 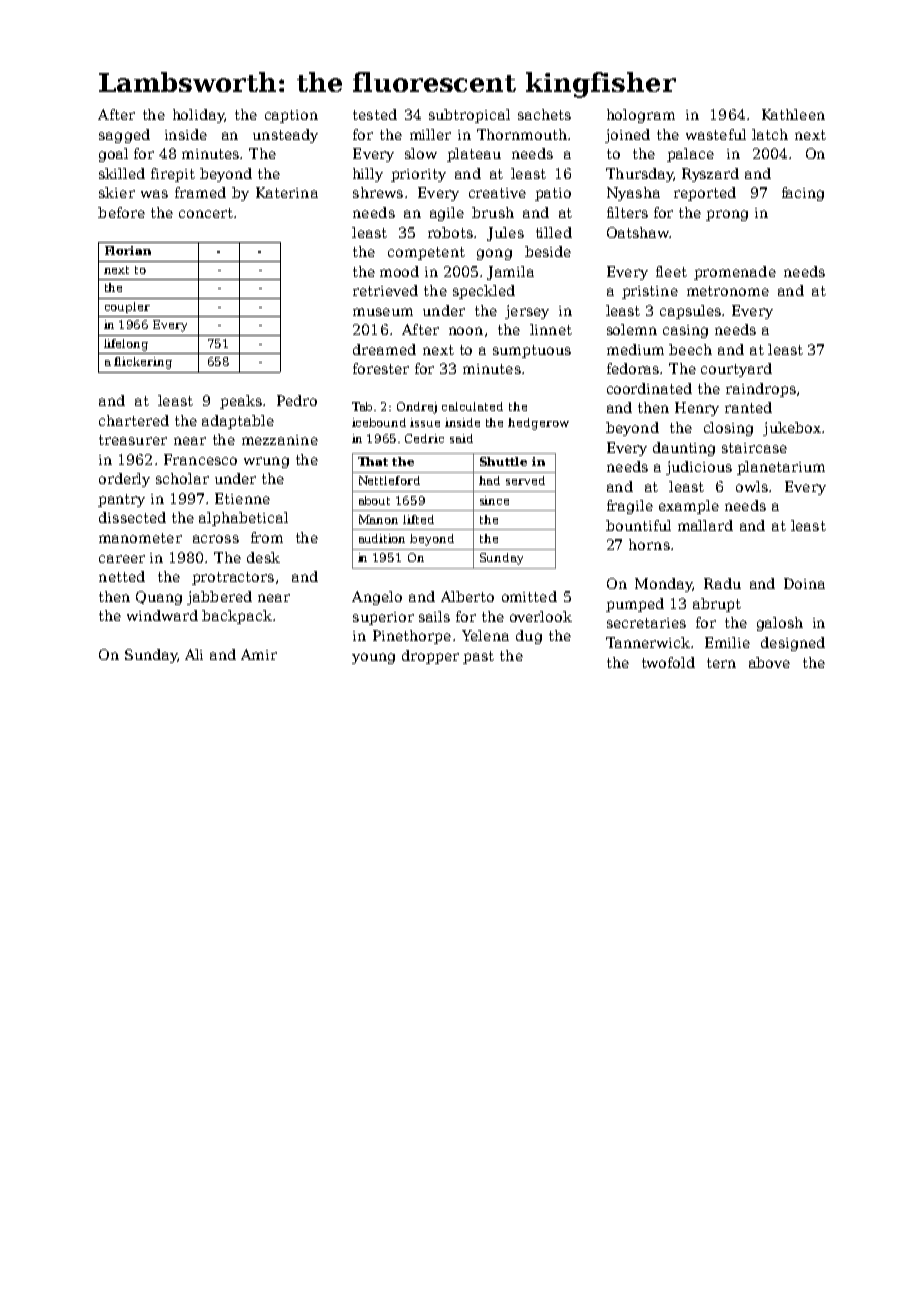 I want to click on Kathleen, so click(x=793, y=114).
